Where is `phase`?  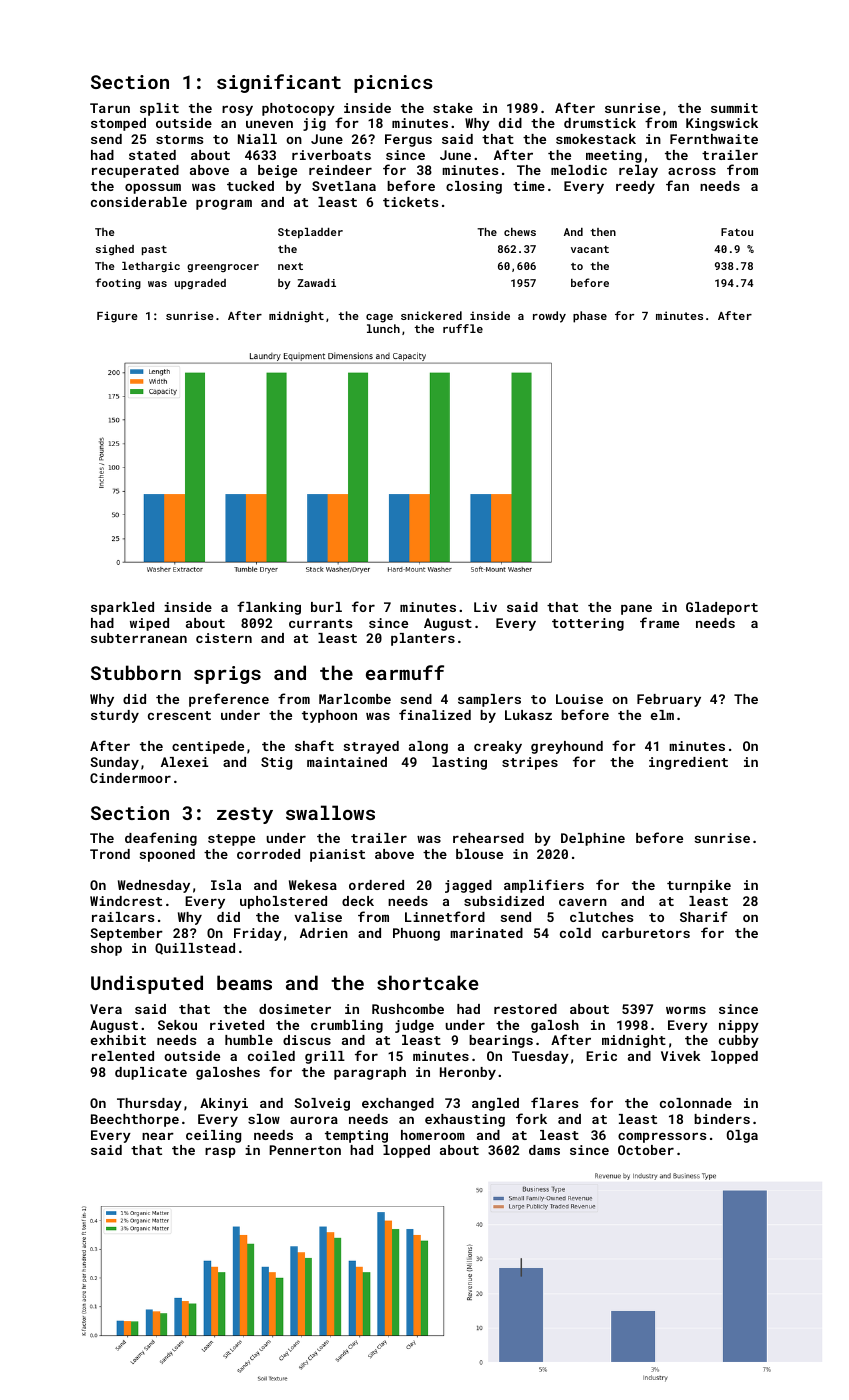 phase is located at coordinates (590, 317).
